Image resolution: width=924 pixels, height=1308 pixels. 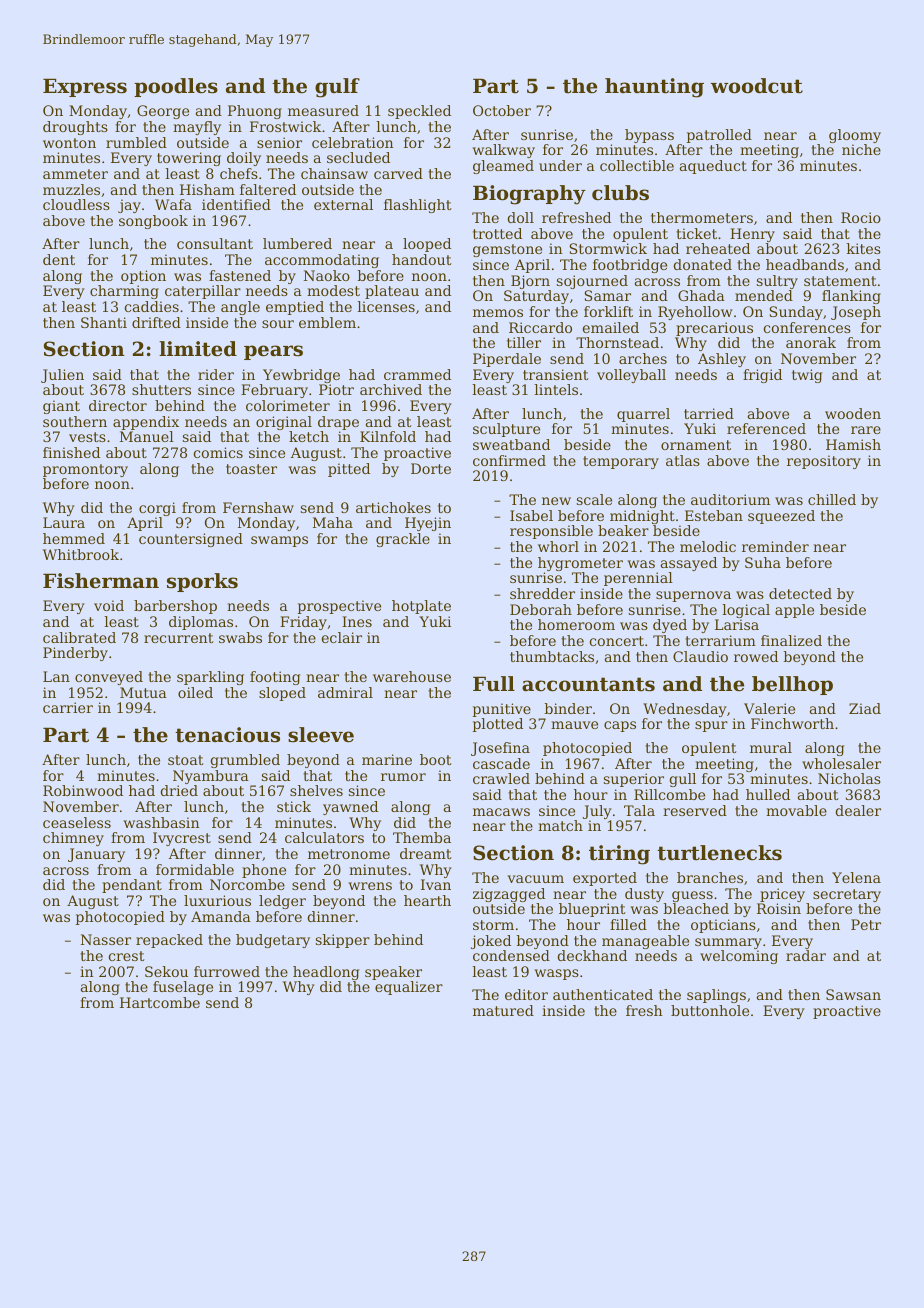 I want to click on Hartcombe, so click(x=160, y=1002).
